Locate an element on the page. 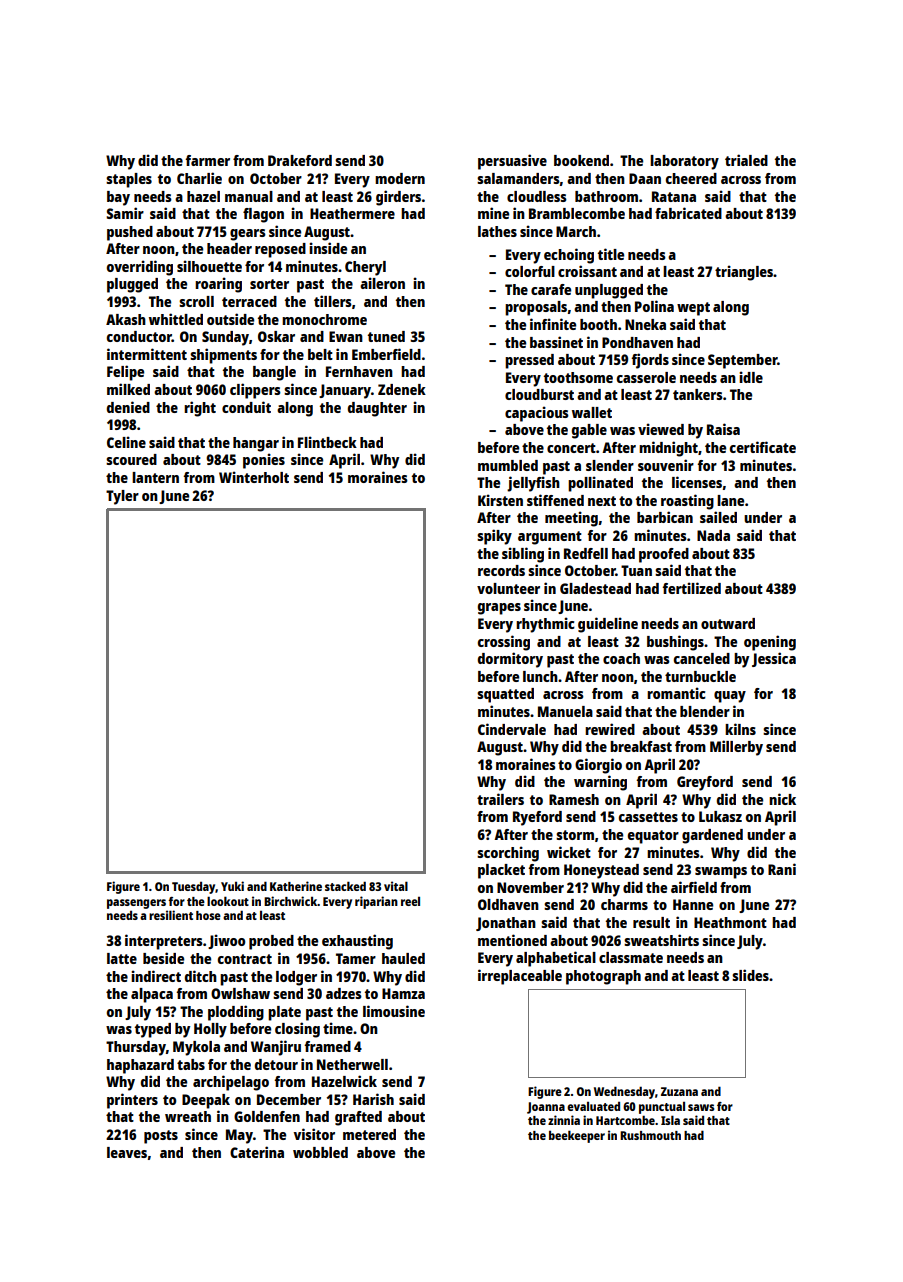 The image size is (903, 1282). fabricated is located at coordinates (688, 213).
